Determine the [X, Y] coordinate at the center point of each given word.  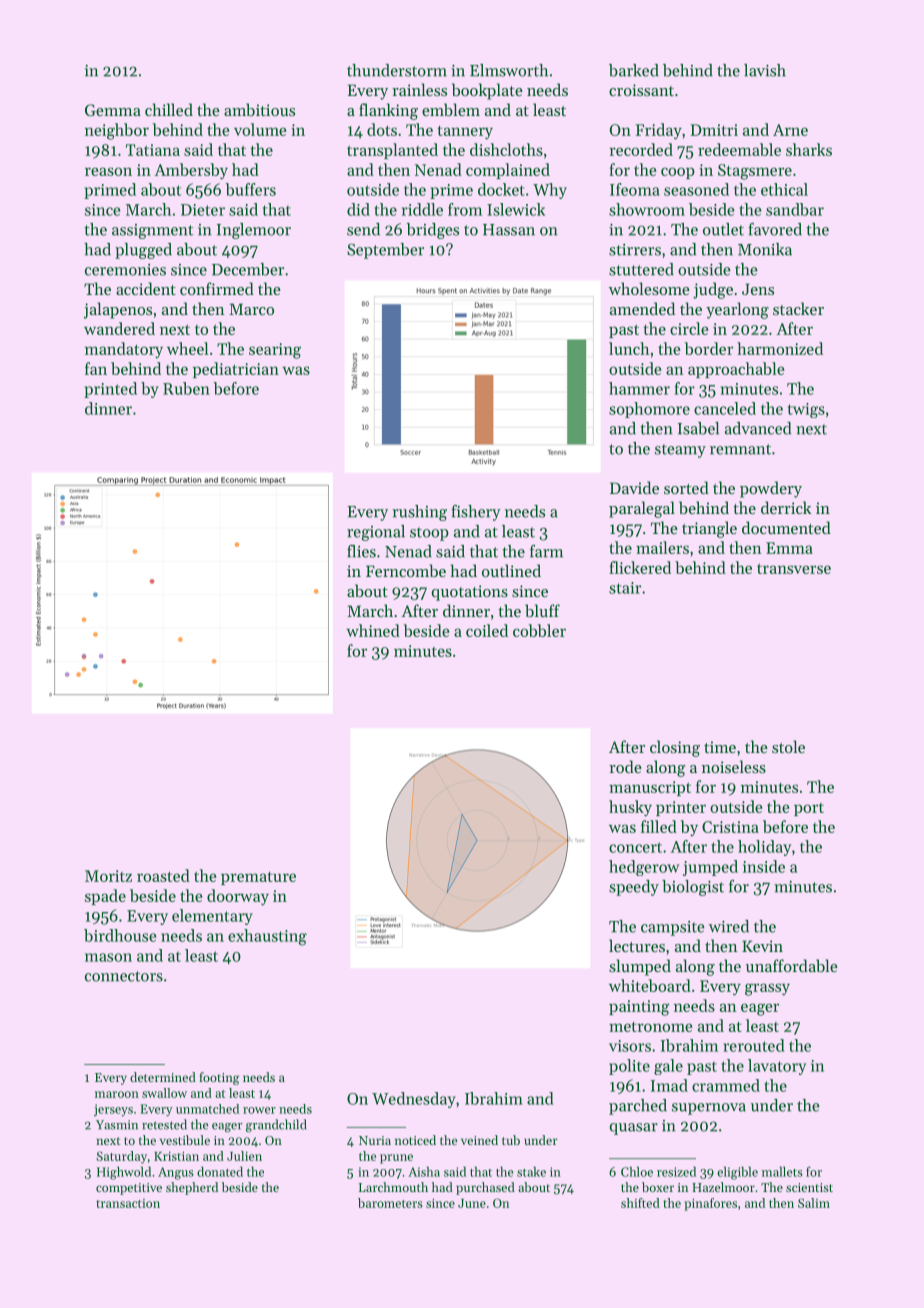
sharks [809, 149]
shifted [640, 1203]
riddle [422, 209]
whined [373, 630]
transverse [794, 568]
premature [258, 878]
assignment [152, 231]
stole [788, 746]
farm [546, 551]
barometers [390, 1203]
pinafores [710, 1204]
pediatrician [236, 370]
